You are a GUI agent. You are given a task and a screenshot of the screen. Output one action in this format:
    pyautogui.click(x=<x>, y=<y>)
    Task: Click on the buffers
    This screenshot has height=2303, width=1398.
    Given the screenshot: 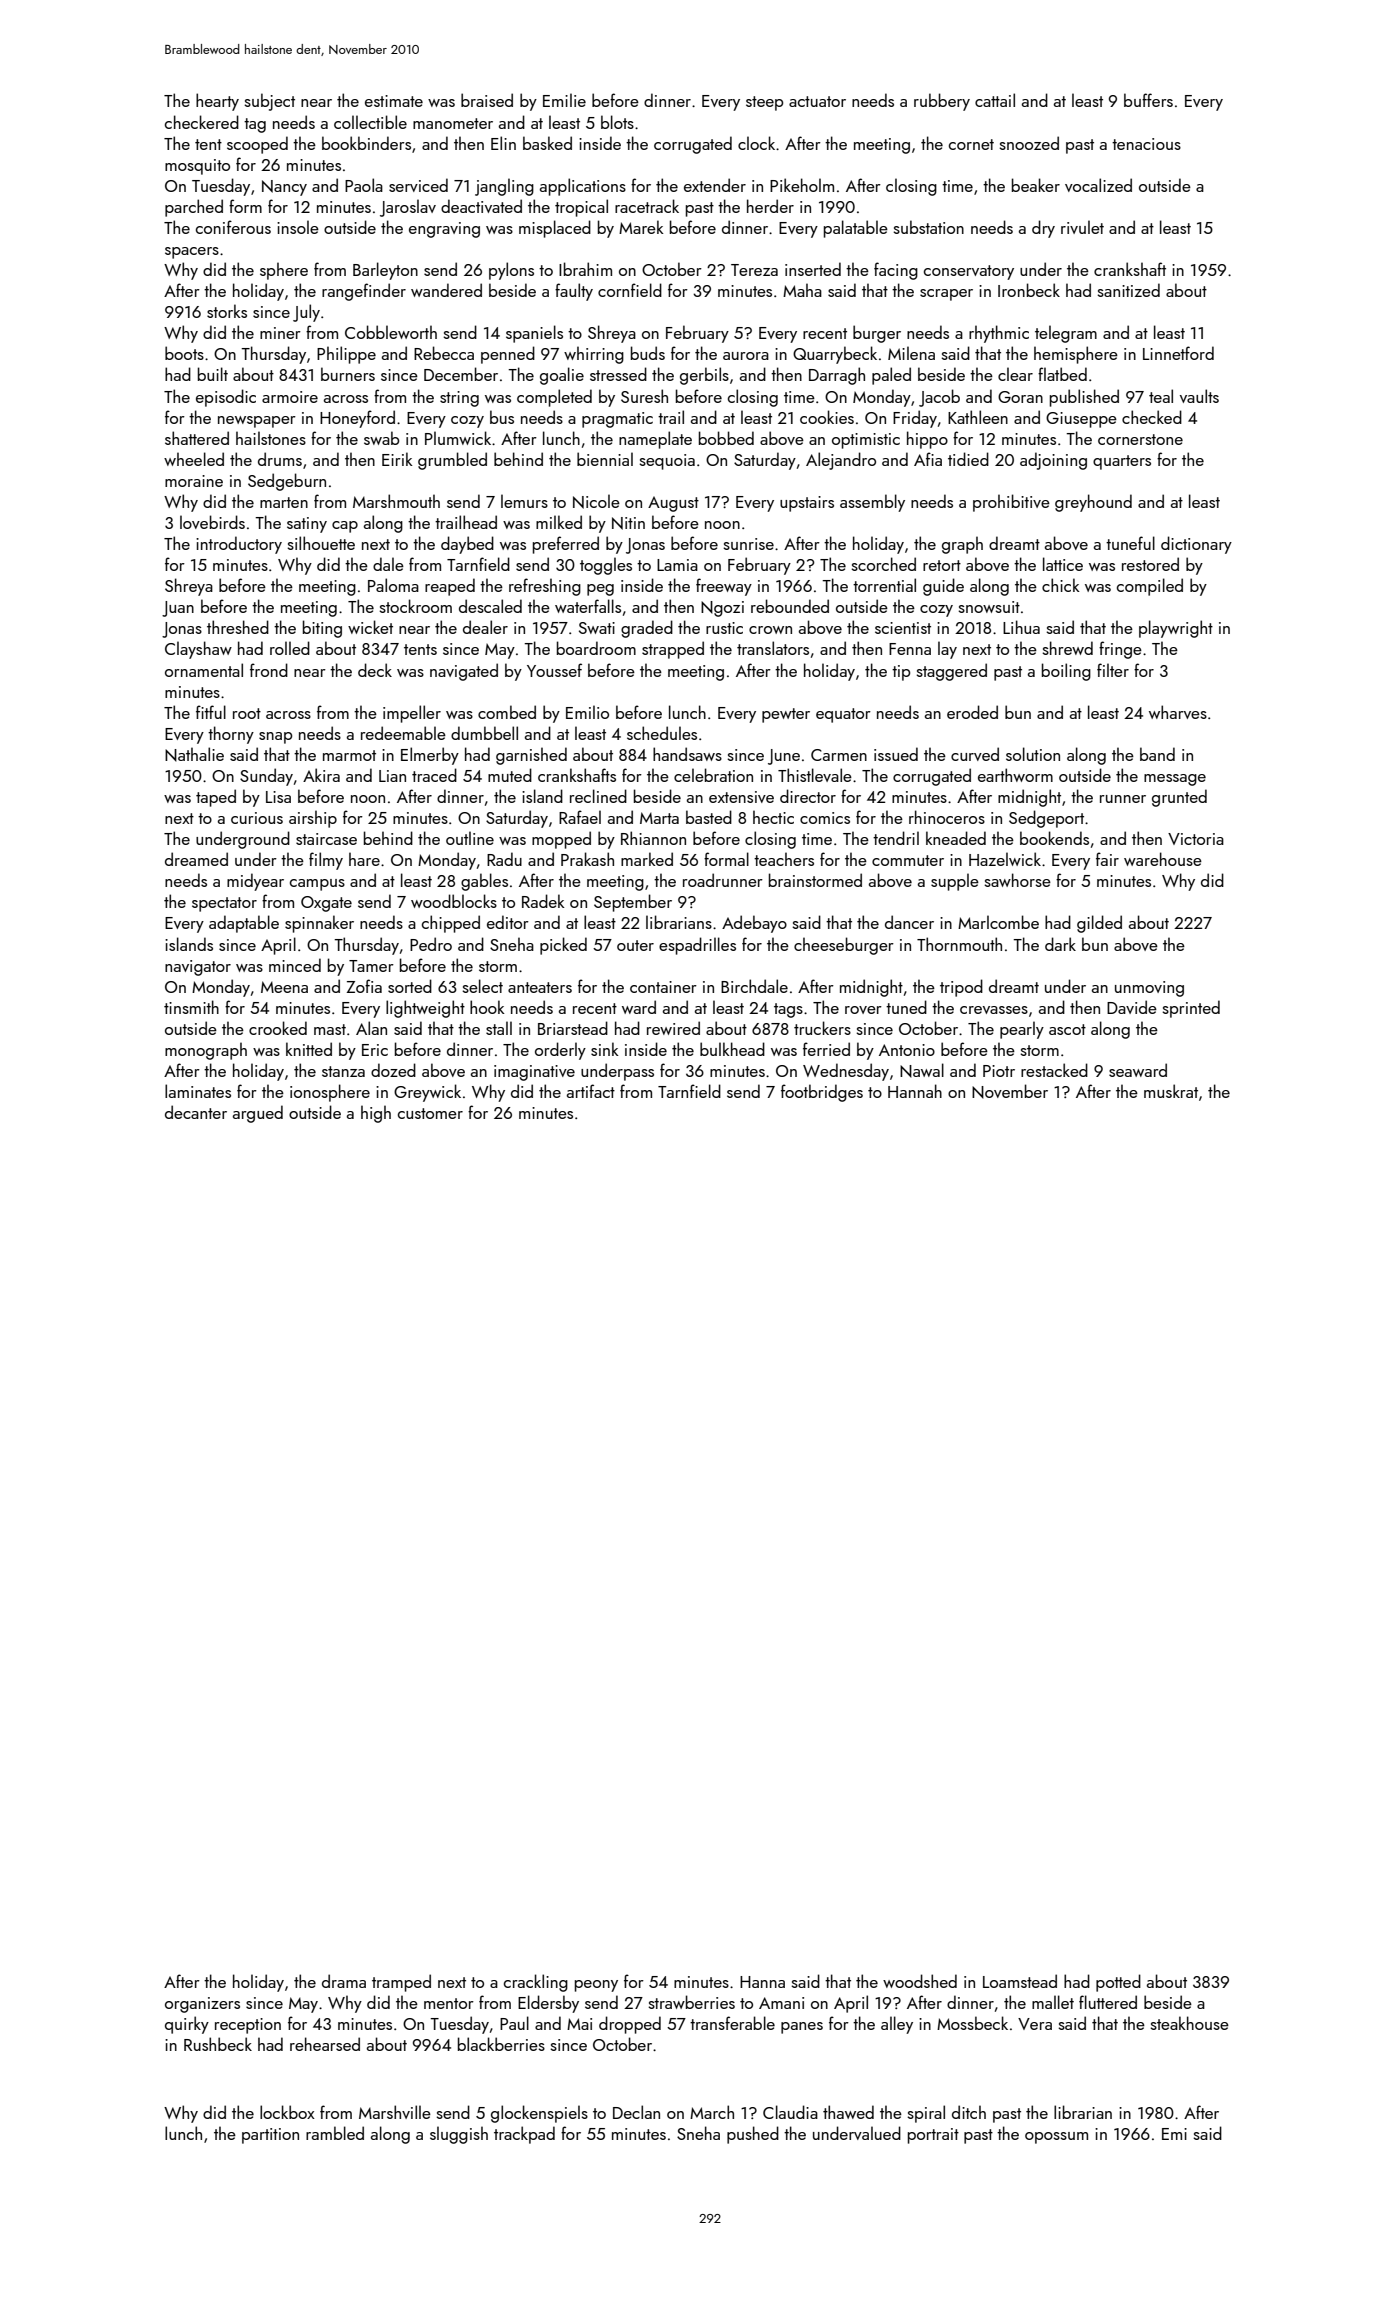 What is the action you would take?
    pyautogui.click(x=1148, y=100)
